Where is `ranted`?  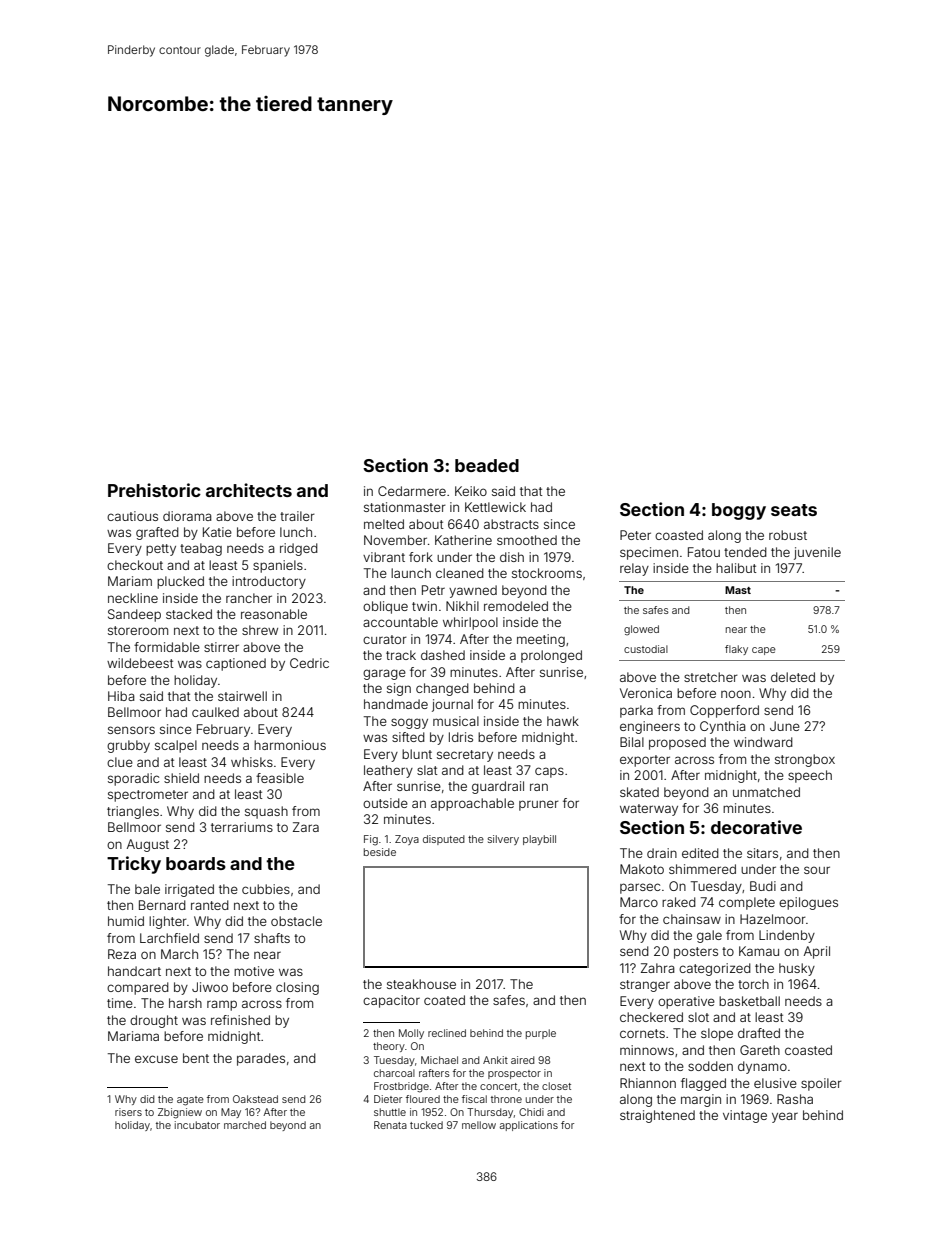 ranted is located at coordinates (210, 905).
